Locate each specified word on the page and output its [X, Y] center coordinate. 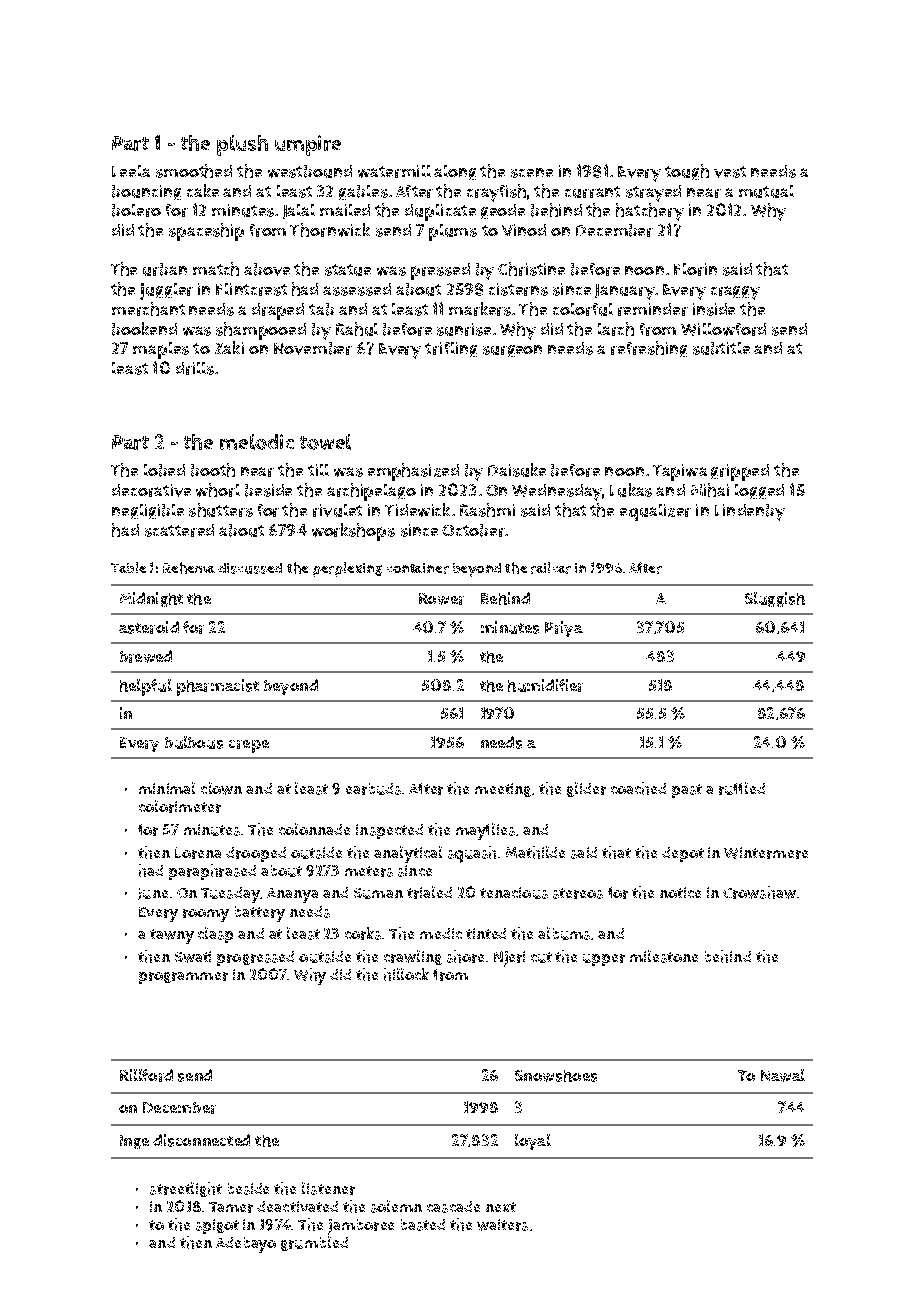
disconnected [201, 1140]
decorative [151, 490]
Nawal [783, 1075]
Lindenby [750, 512]
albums [564, 933]
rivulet [337, 510]
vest [730, 172]
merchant [148, 309]
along [455, 172]
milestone [664, 956]
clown [221, 788]
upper [604, 960]
